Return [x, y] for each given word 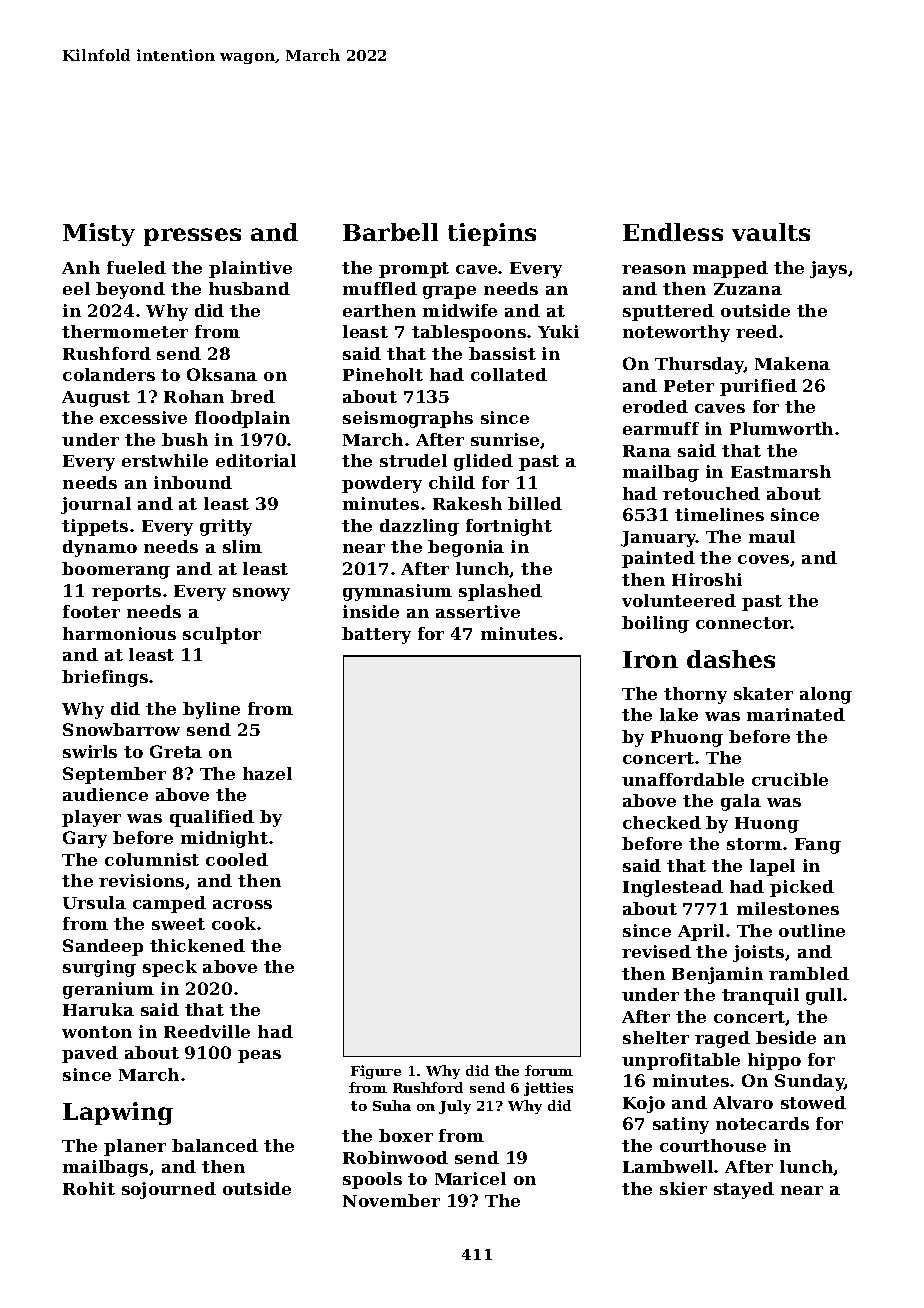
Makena [792, 363]
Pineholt [383, 374]
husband [249, 288]
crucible [790, 779]
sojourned [169, 1190]
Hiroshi [707, 579]
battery [376, 635]
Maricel [470, 1178]
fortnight [509, 527]
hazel [267, 773]
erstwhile [165, 460]
